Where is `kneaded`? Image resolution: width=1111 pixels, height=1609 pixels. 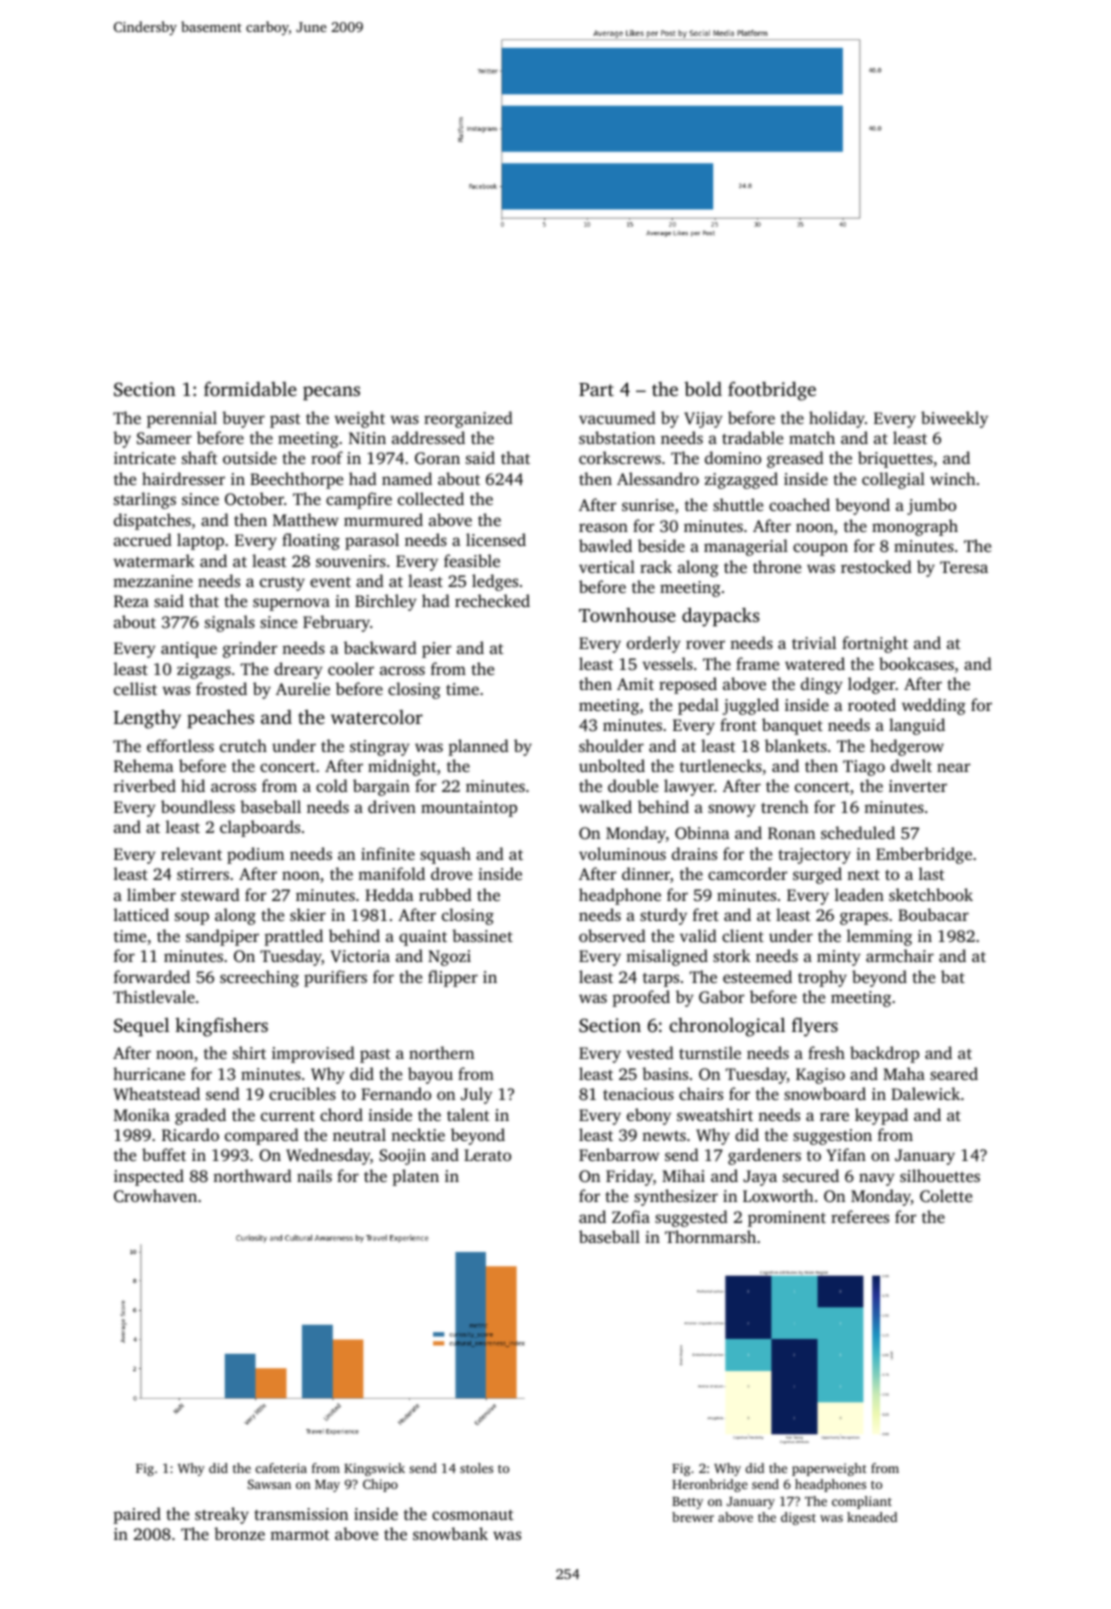 kneaded is located at coordinates (872, 1517).
